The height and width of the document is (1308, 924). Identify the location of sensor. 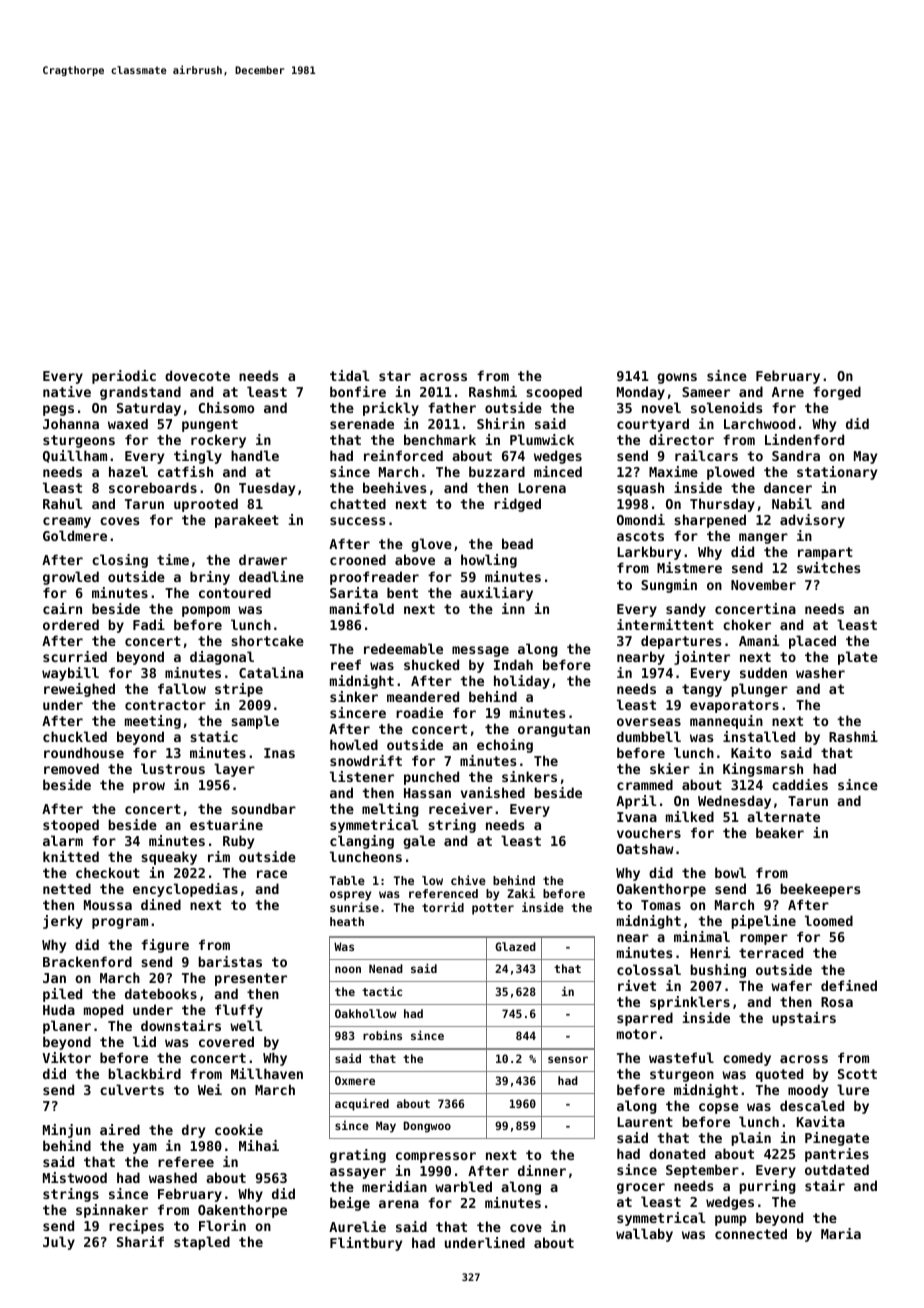
(568, 1059).
